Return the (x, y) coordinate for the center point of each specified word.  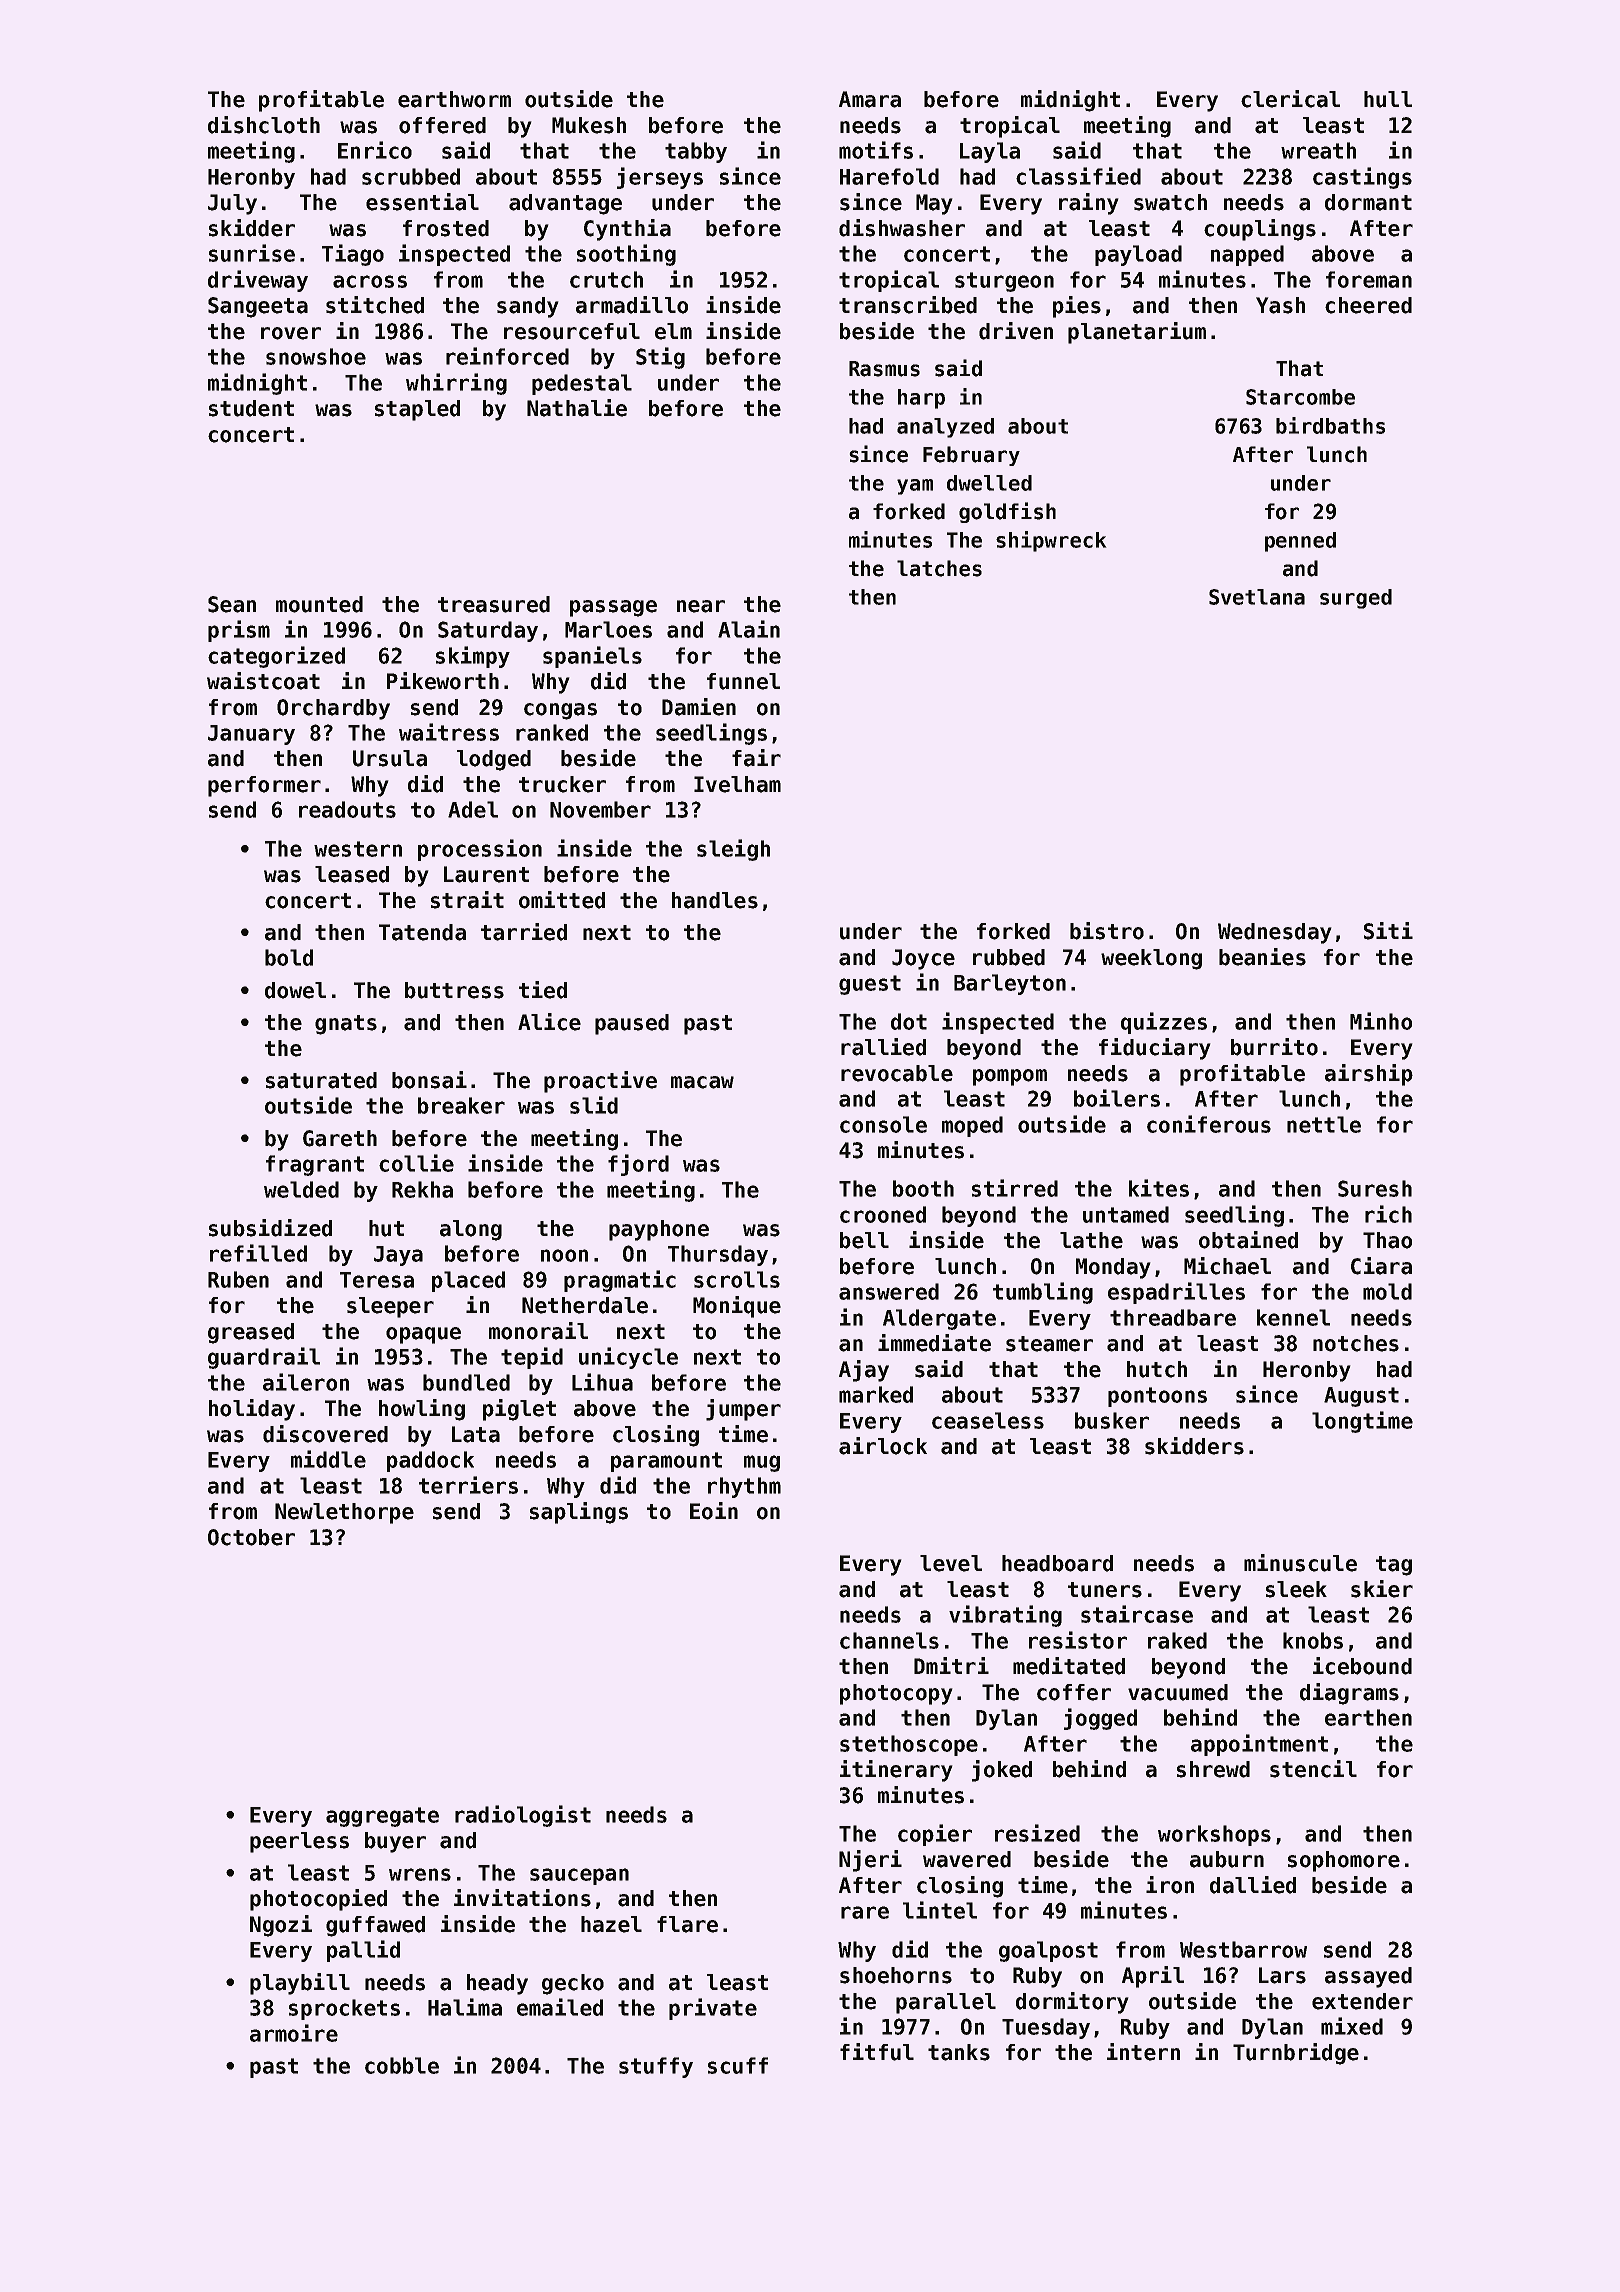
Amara (870, 99)
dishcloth (264, 125)
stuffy (656, 2067)
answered (889, 1291)
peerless (299, 1842)
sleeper (390, 1307)
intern (1143, 2052)
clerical (1290, 99)
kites (1159, 1188)
